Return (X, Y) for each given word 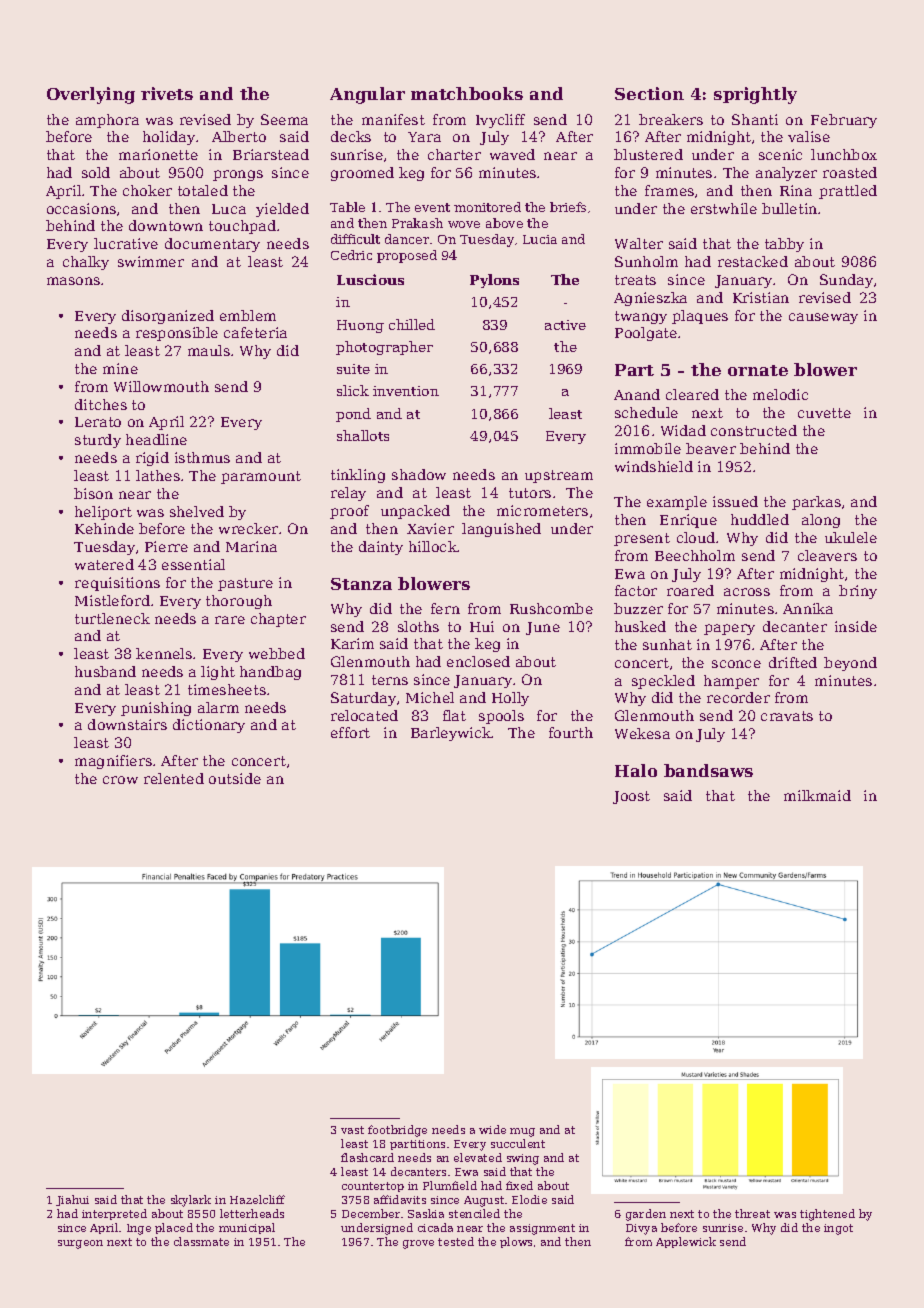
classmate (201, 1241)
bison (93, 493)
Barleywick (451, 734)
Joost (631, 797)
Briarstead (271, 154)
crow (120, 780)
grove (418, 1244)
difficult (355, 239)
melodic (780, 394)
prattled (848, 192)
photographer (384, 348)
